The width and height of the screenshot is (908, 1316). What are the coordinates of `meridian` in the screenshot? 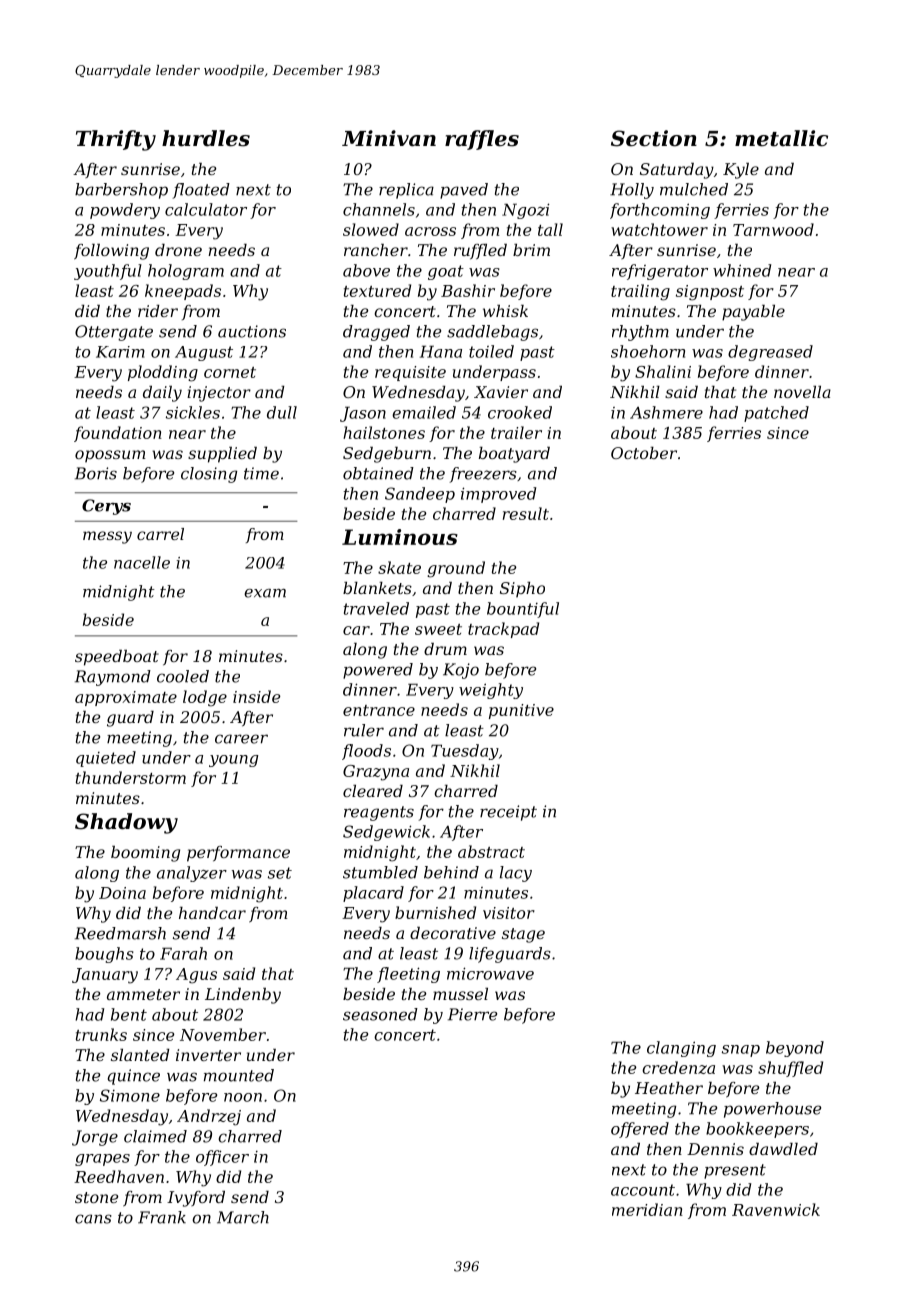 It's located at (647, 1209).
